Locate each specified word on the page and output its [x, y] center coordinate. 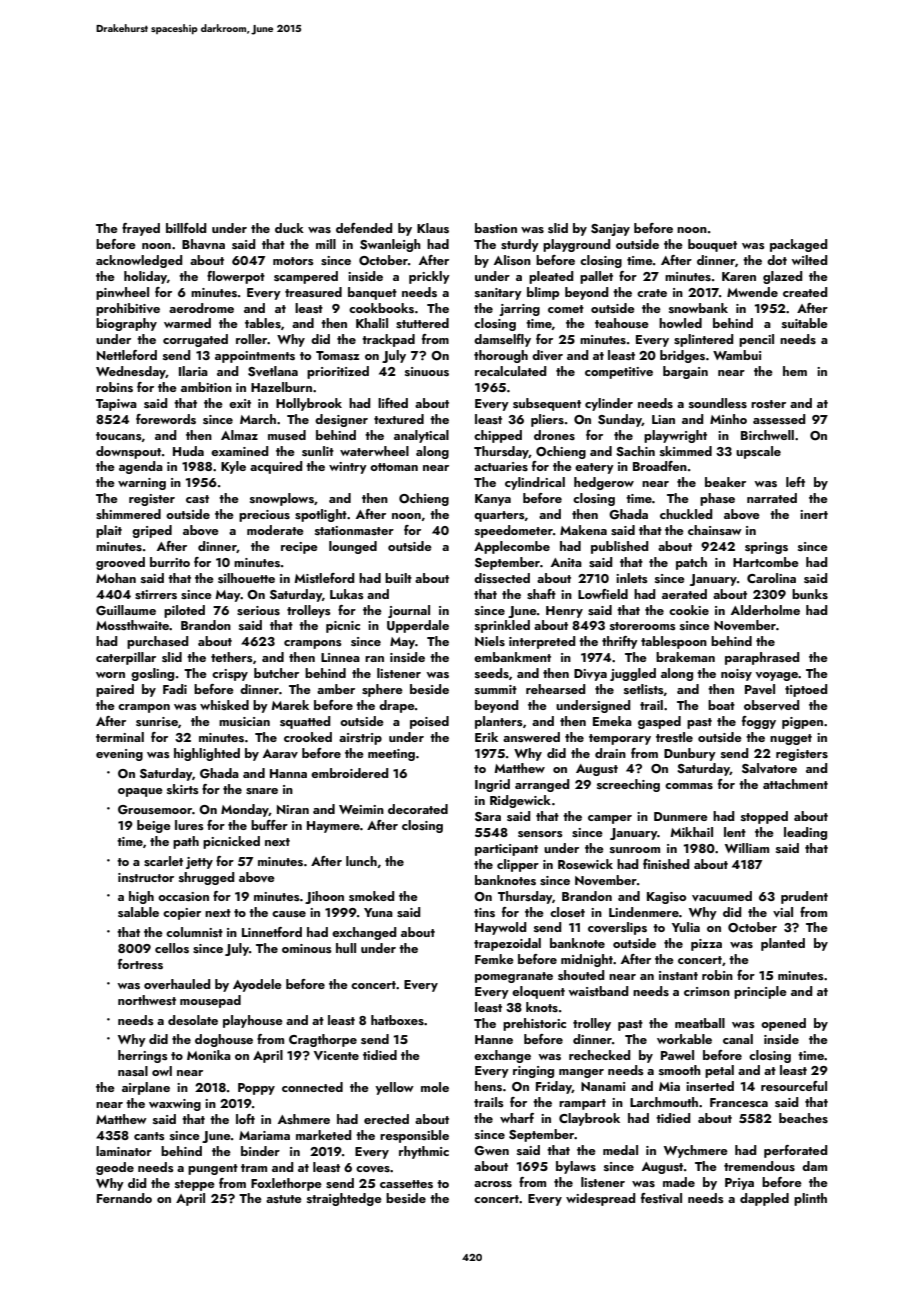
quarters [499, 516]
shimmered [128, 514]
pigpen [802, 723]
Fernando [124, 1198]
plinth [810, 1199]
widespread [601, 1199]
